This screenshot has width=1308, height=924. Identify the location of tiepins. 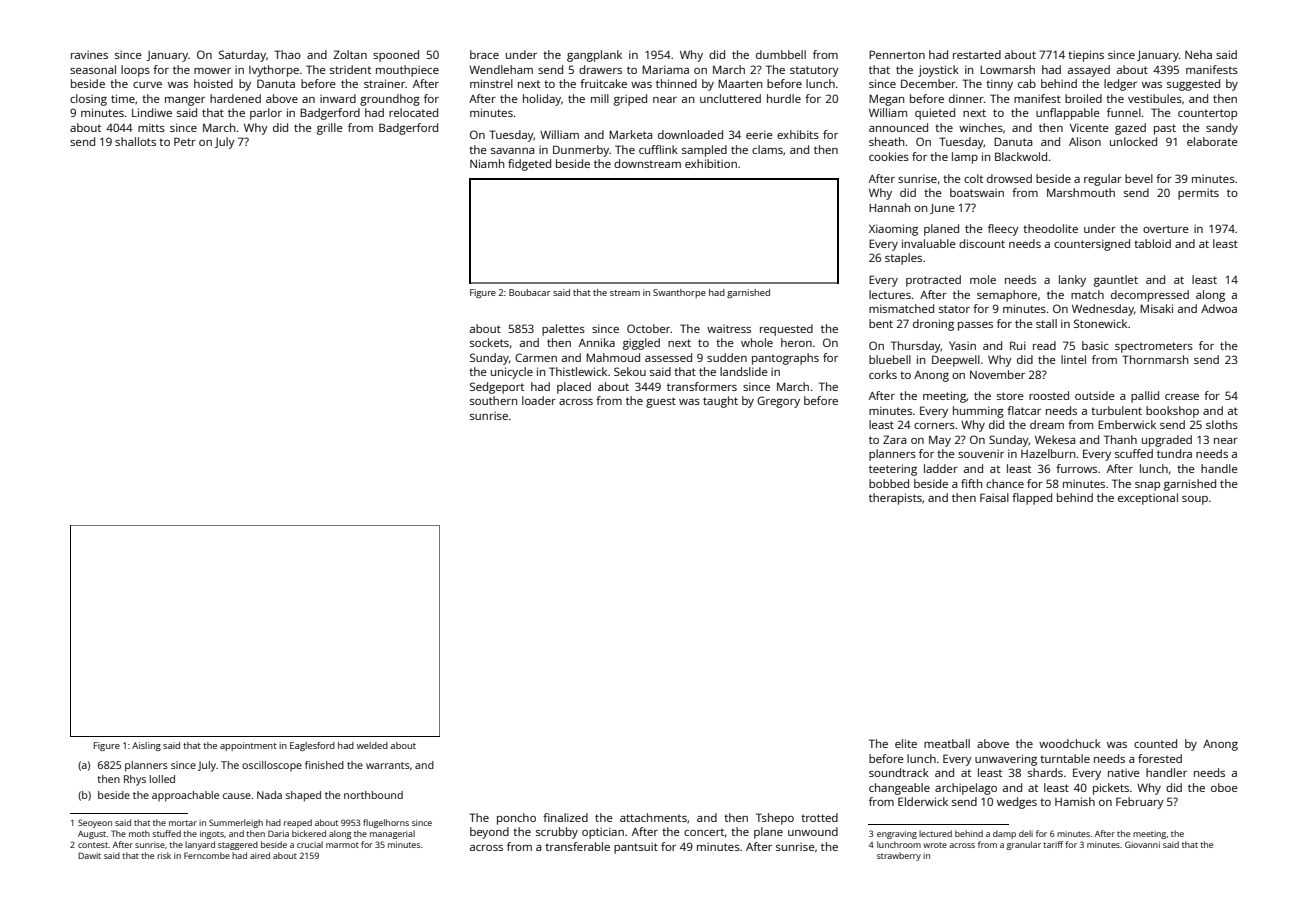
(1086, 56).
